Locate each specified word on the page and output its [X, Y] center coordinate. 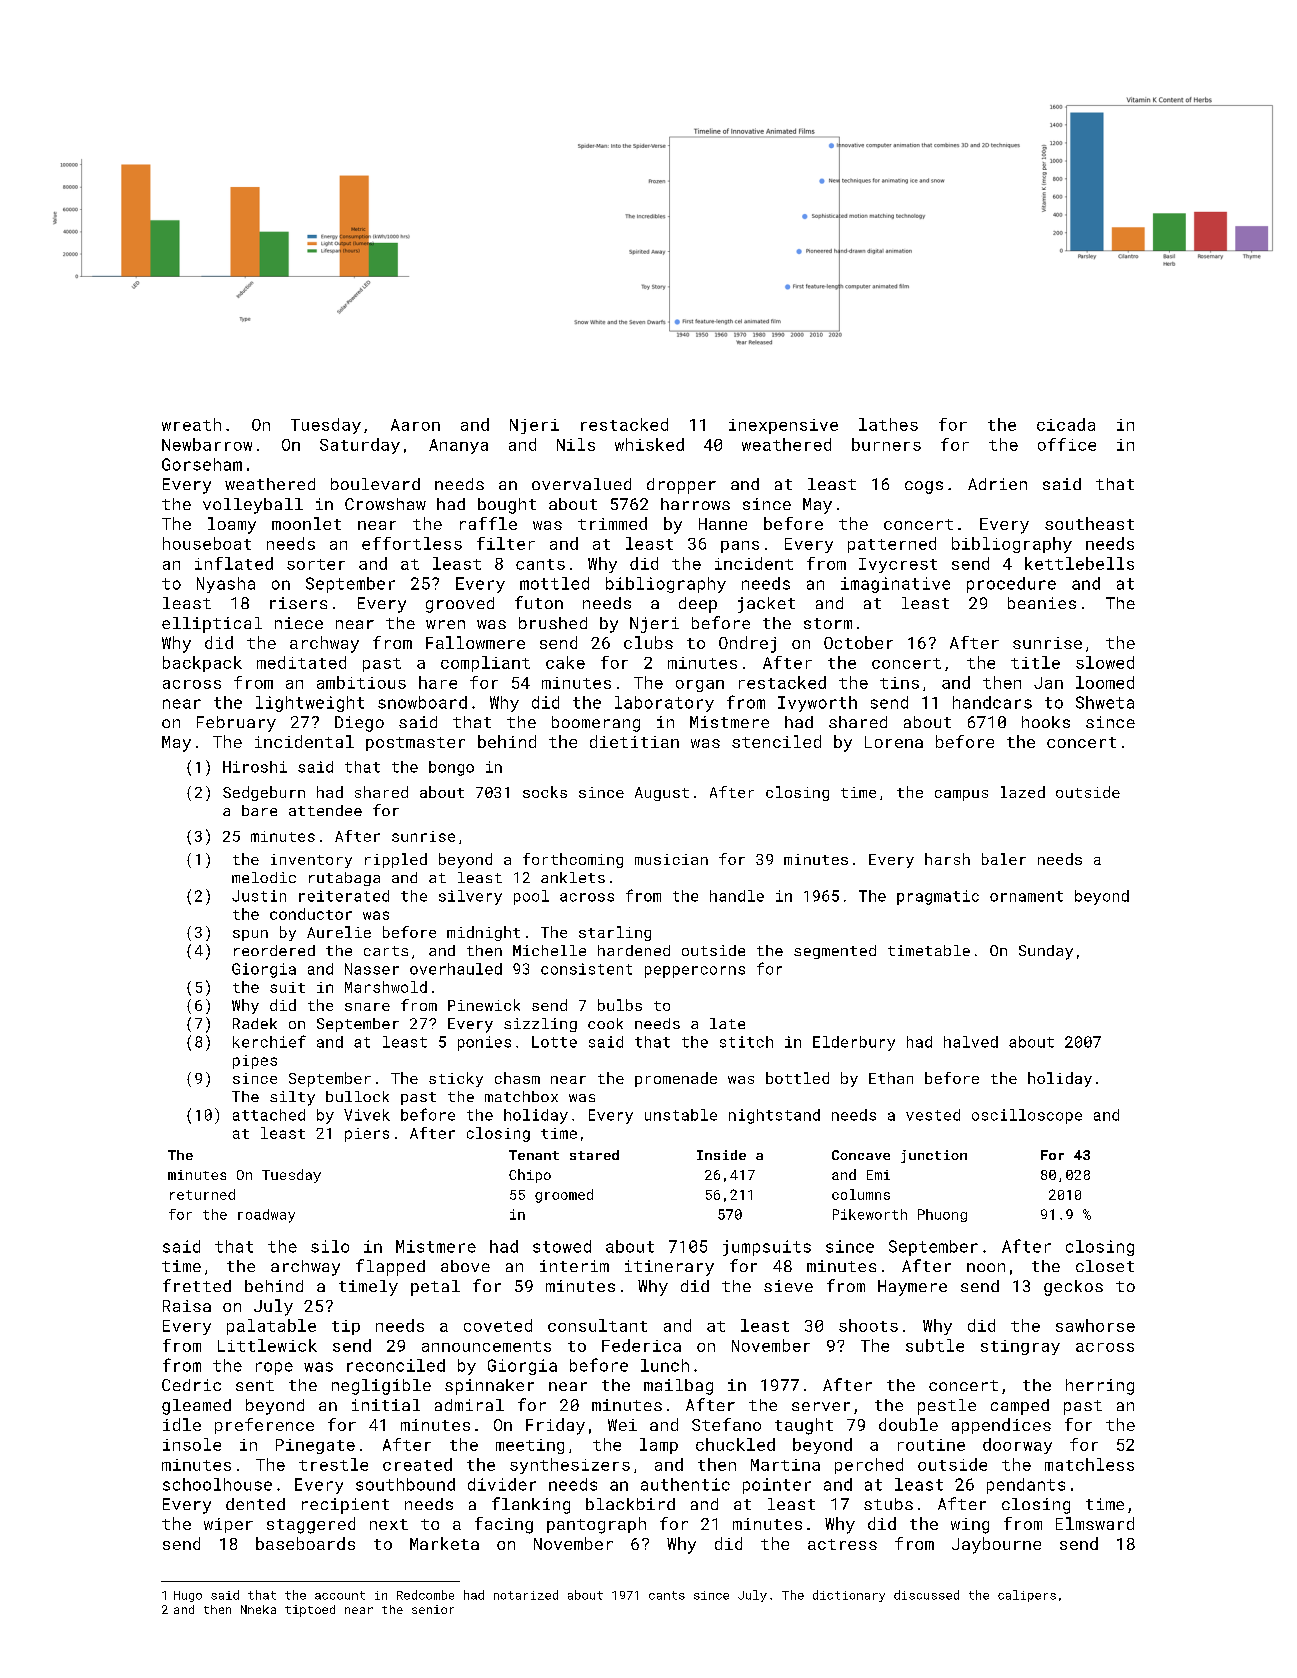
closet [1105, 1266]
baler [1004, 859]
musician [671, 859]
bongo [451, 768]
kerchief [269, 1041]
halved [971, 1042]
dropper [681, 486]
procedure [1011, 585]
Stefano [726, 1424]
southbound [405, 1484]
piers [367, 1135]
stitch [746, 1042]
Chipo [530, 1176]
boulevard [375, 484]
